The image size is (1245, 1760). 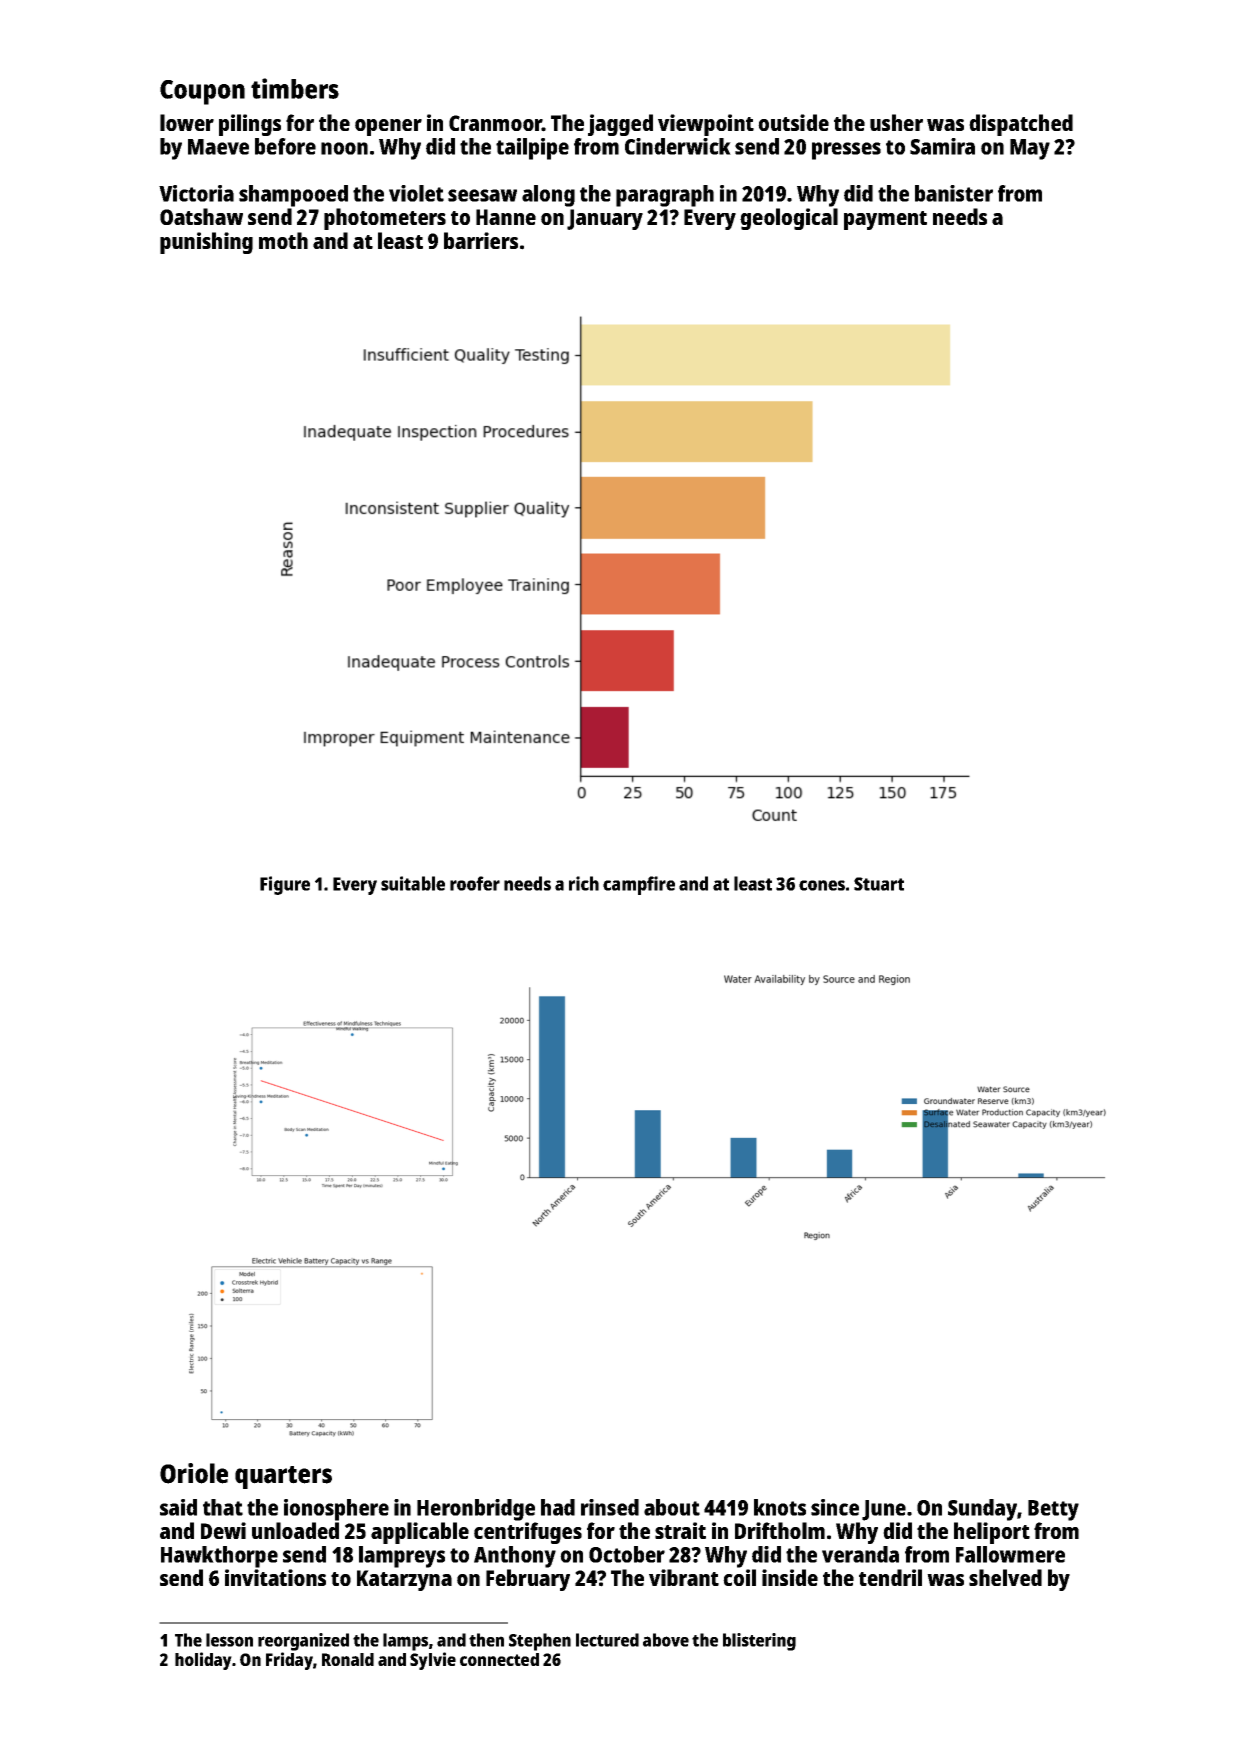 I want to click on opener, so click(x=388, y=127).
